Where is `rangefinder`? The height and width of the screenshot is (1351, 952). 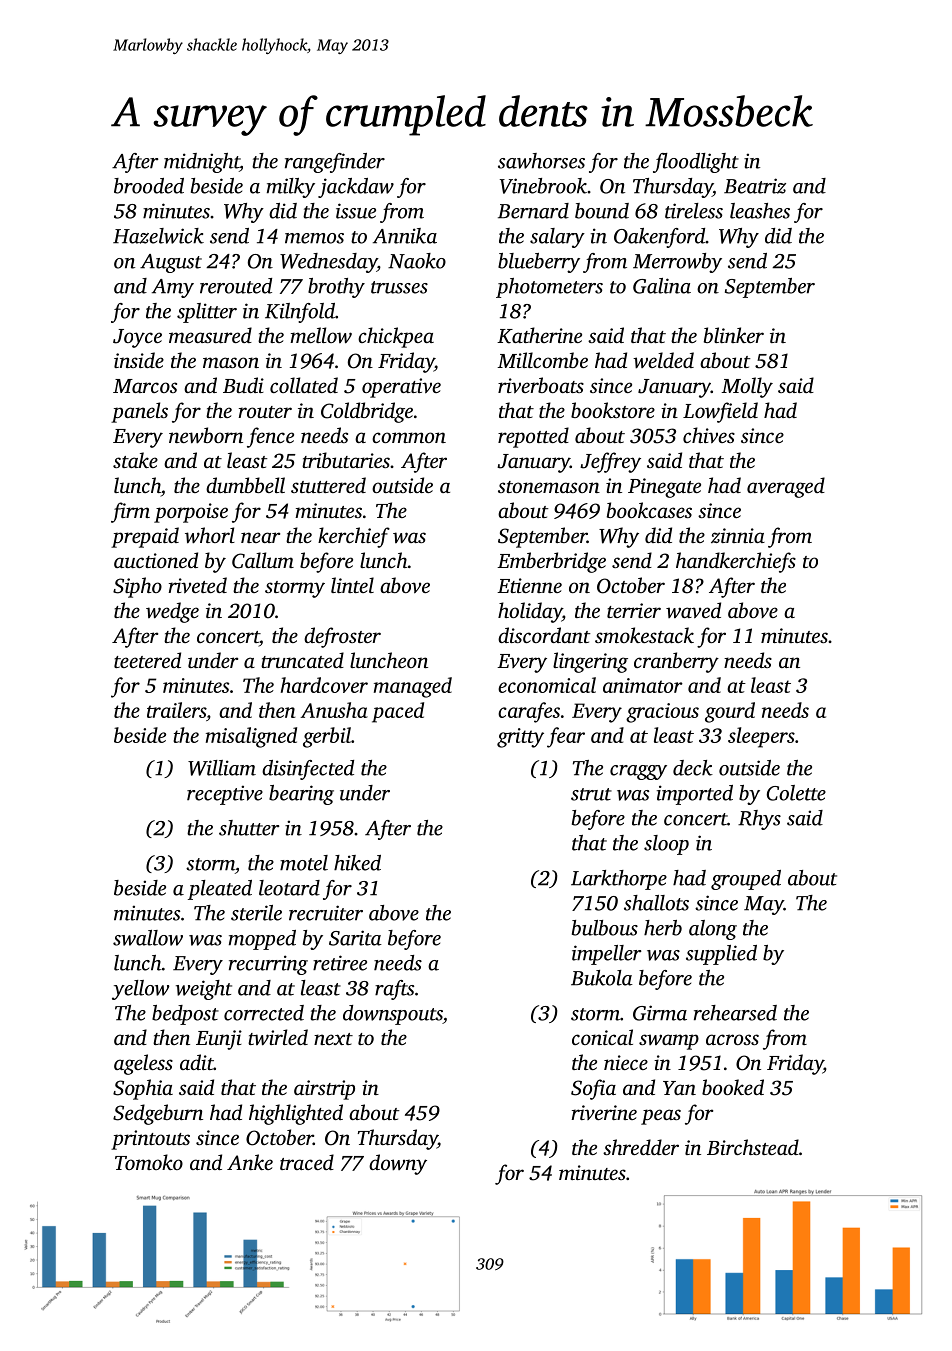 rangefinder is located at coordinates (335, 163).
